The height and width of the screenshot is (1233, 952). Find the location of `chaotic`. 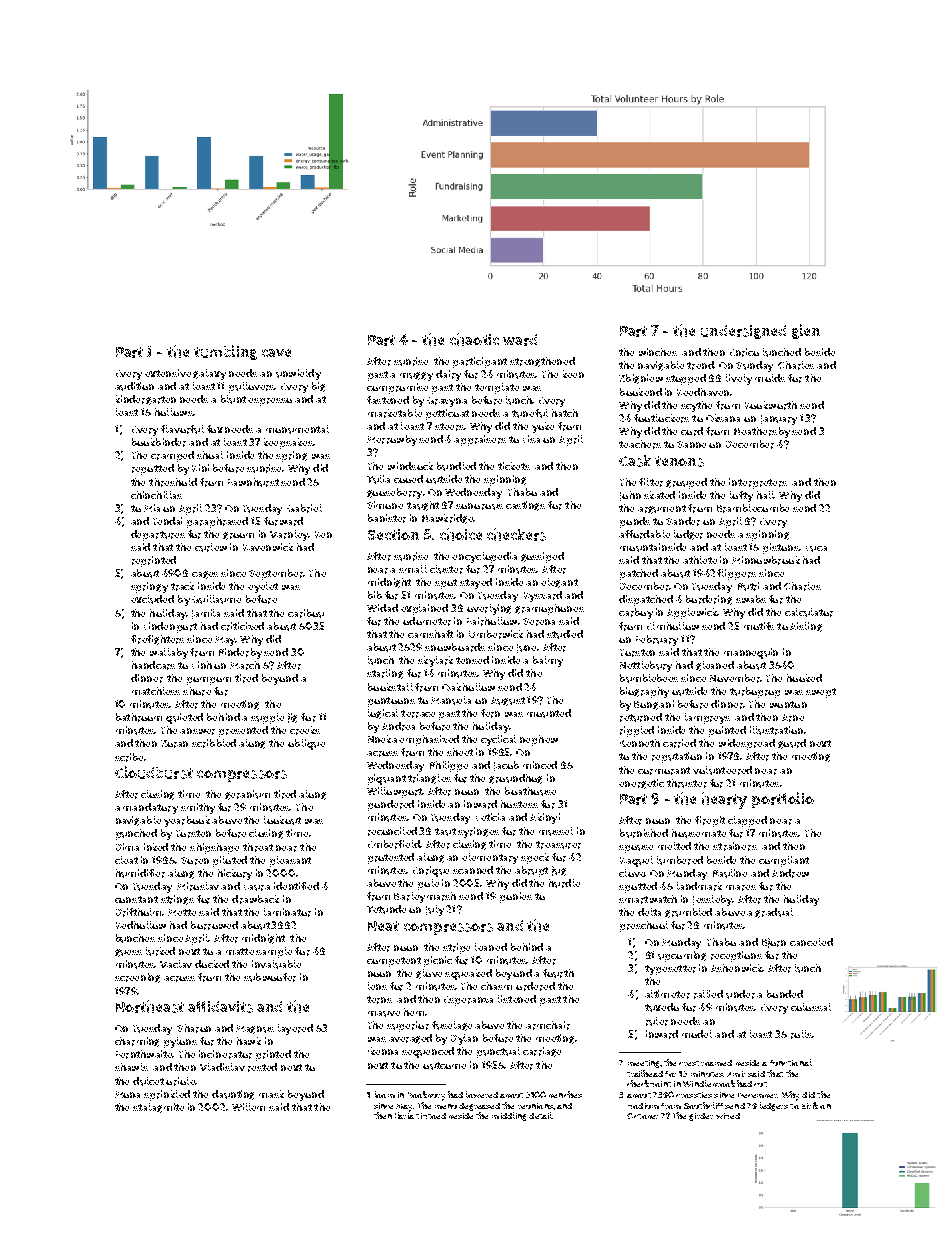

chaotic is located at coordinates (474, 339).
